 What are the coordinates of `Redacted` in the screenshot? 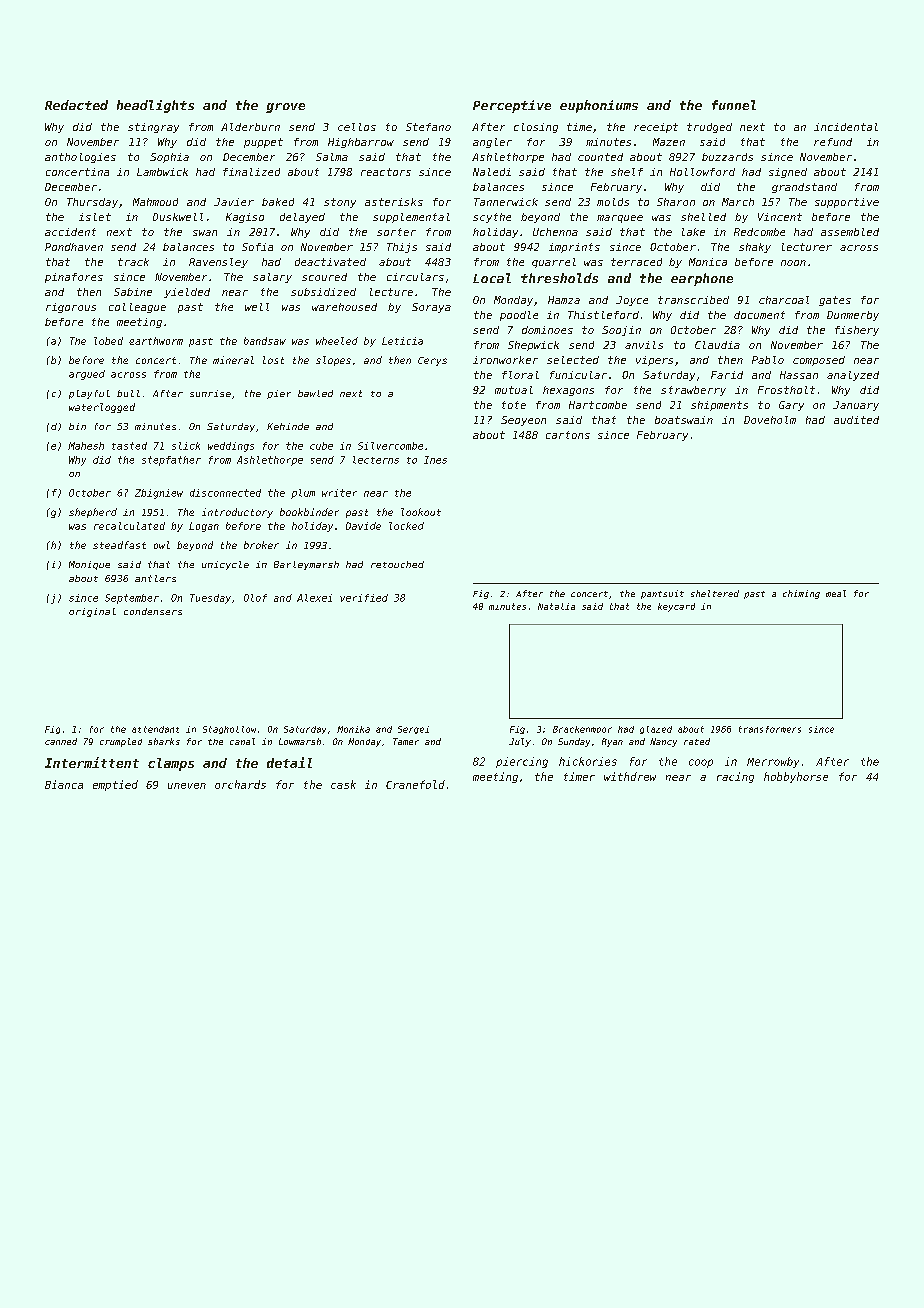 It's located at (76, 105).
